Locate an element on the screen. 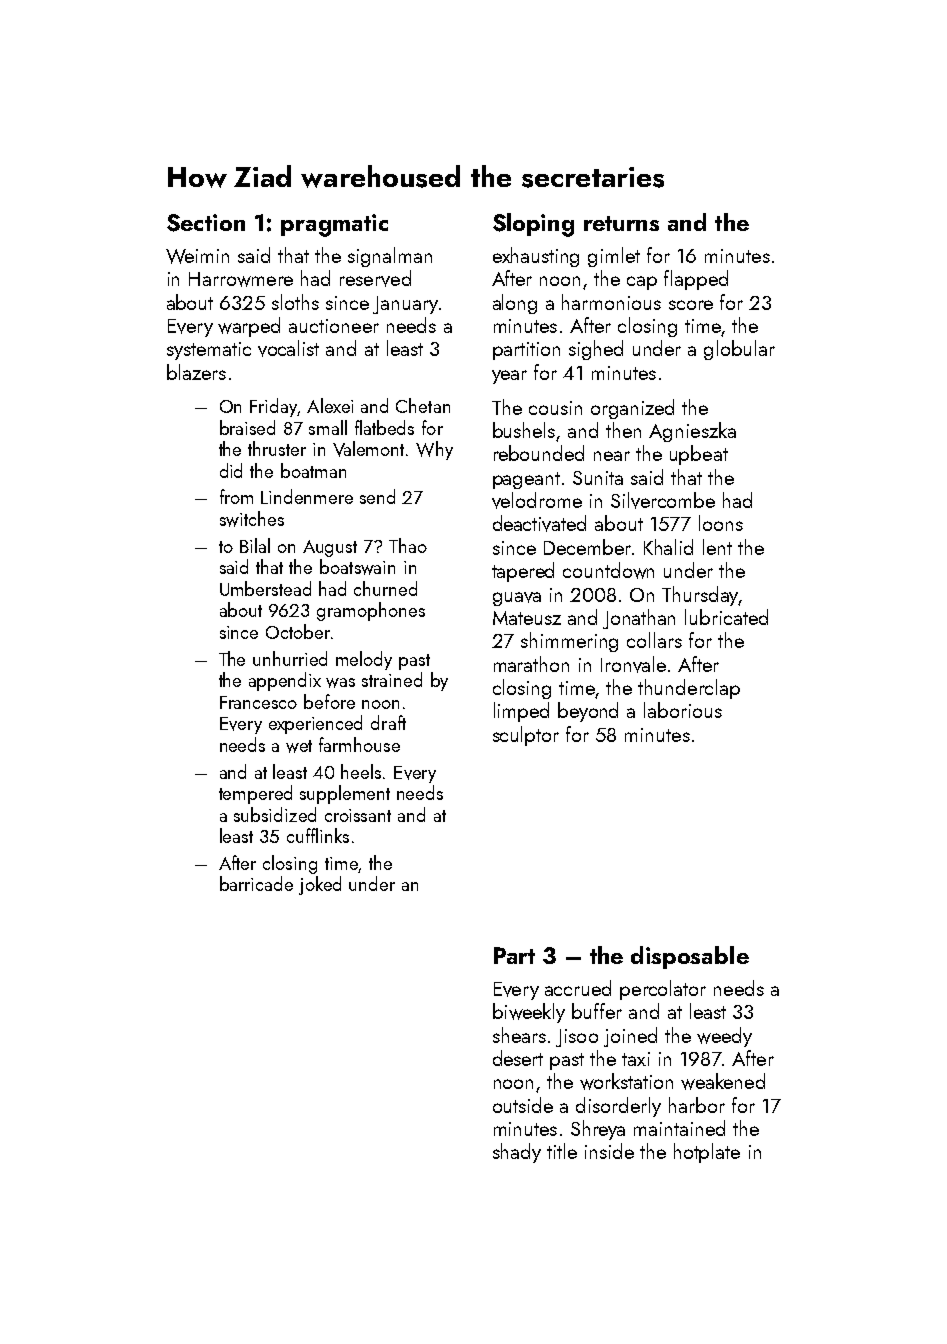  did is located at coordinates (231, 470).
